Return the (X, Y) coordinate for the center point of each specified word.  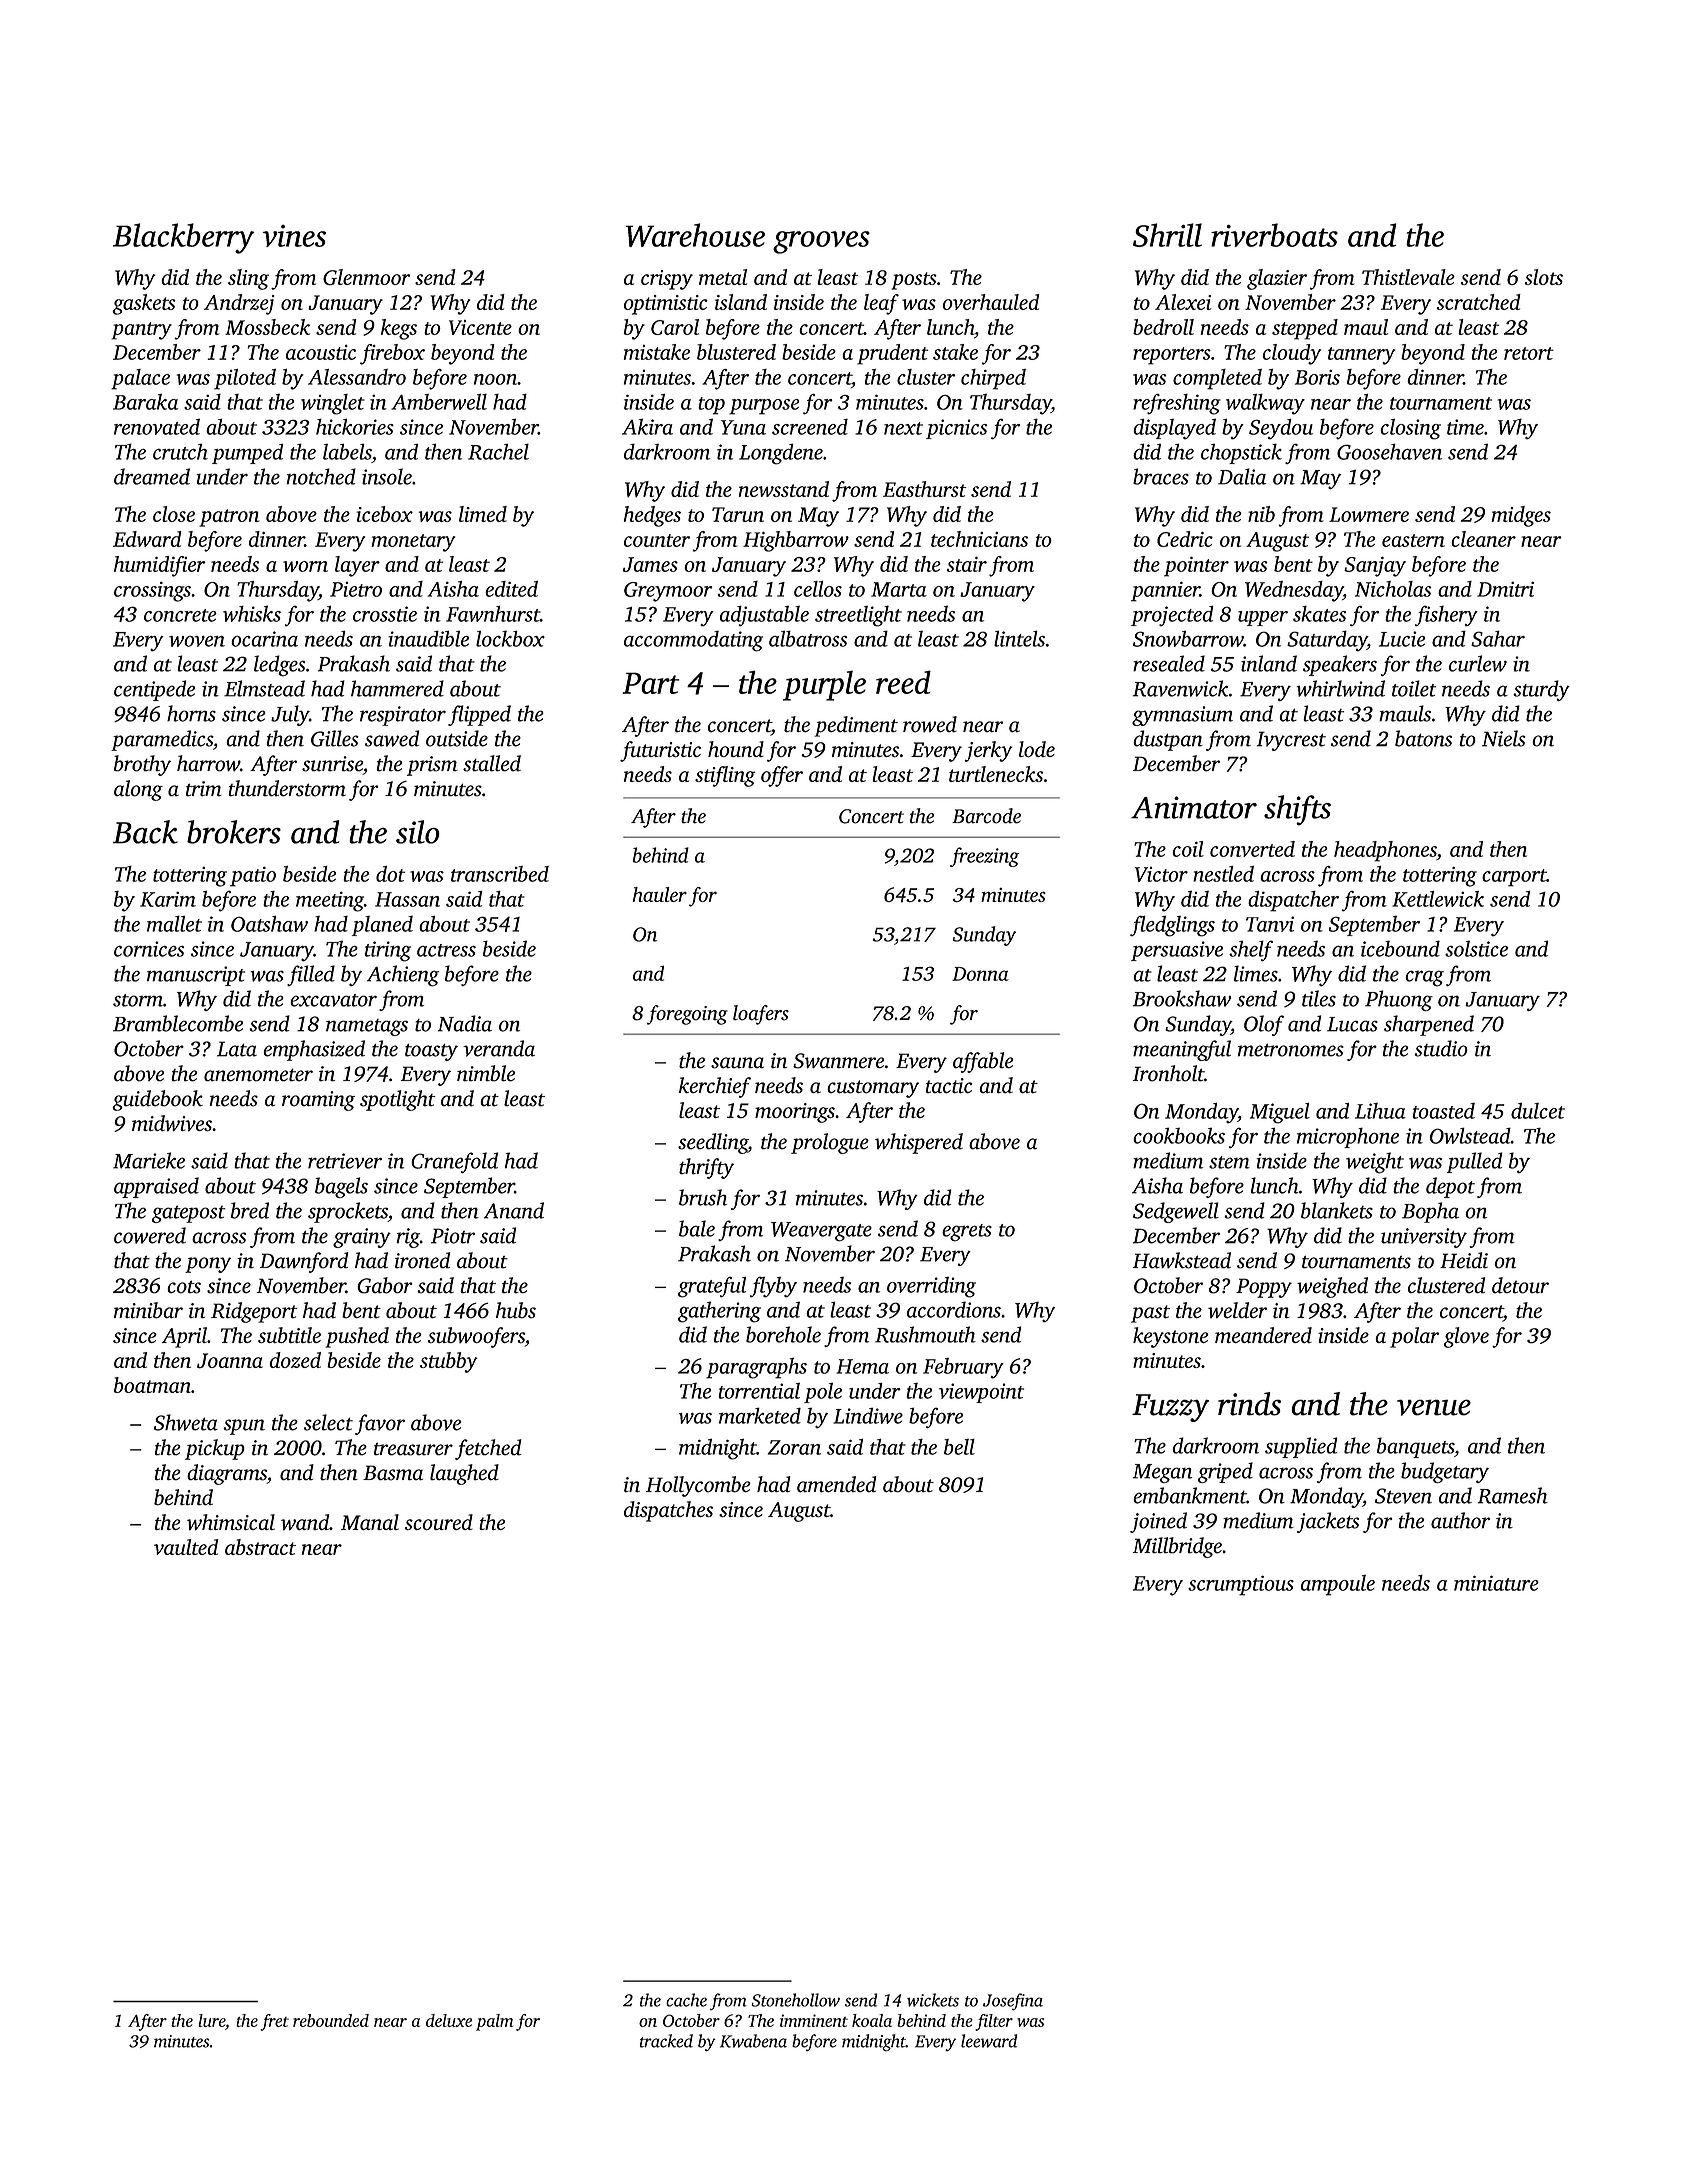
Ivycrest (1291, 741)
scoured (439, 1522)
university (1424, 1238)
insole (387, 476)
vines (294, 236)
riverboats (1274, 235)
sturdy (1541, 690)
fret (274, 2022)
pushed (357, 1337)
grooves (821, 242)
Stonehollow (795, 2000)
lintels (1019, 638)
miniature (1496, 1583)
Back (145, 832)
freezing (984, 857)
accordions (954, 1309)
